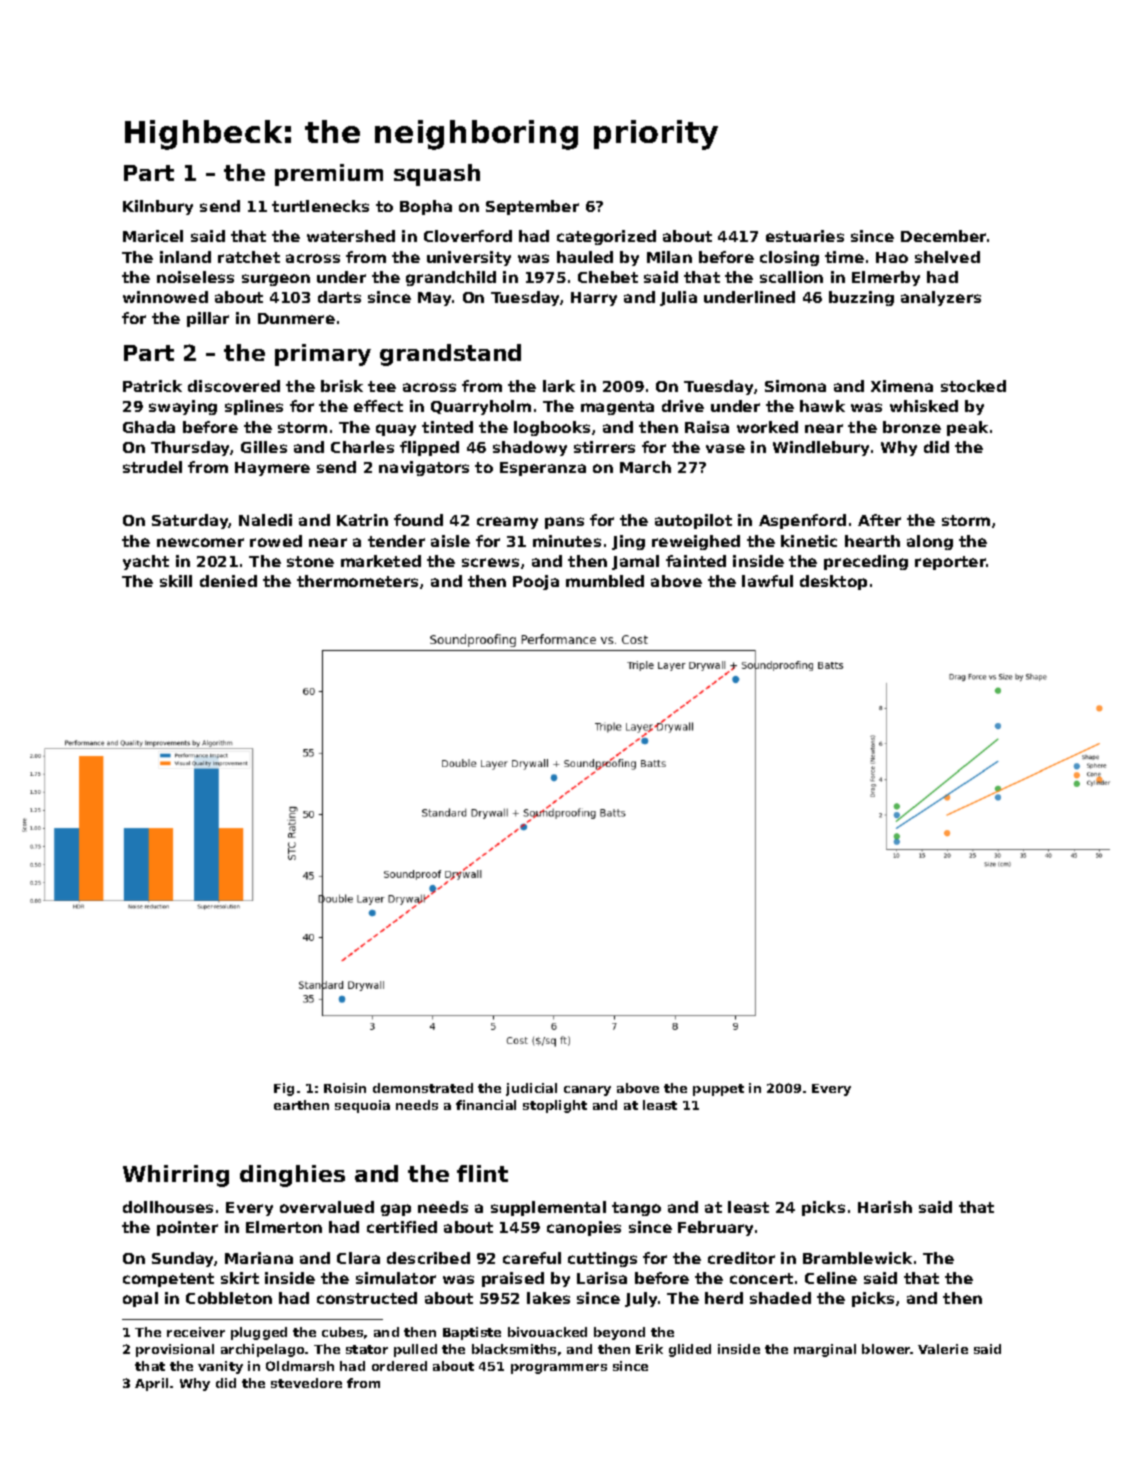  I want to click on primary, so click(323, 355).
